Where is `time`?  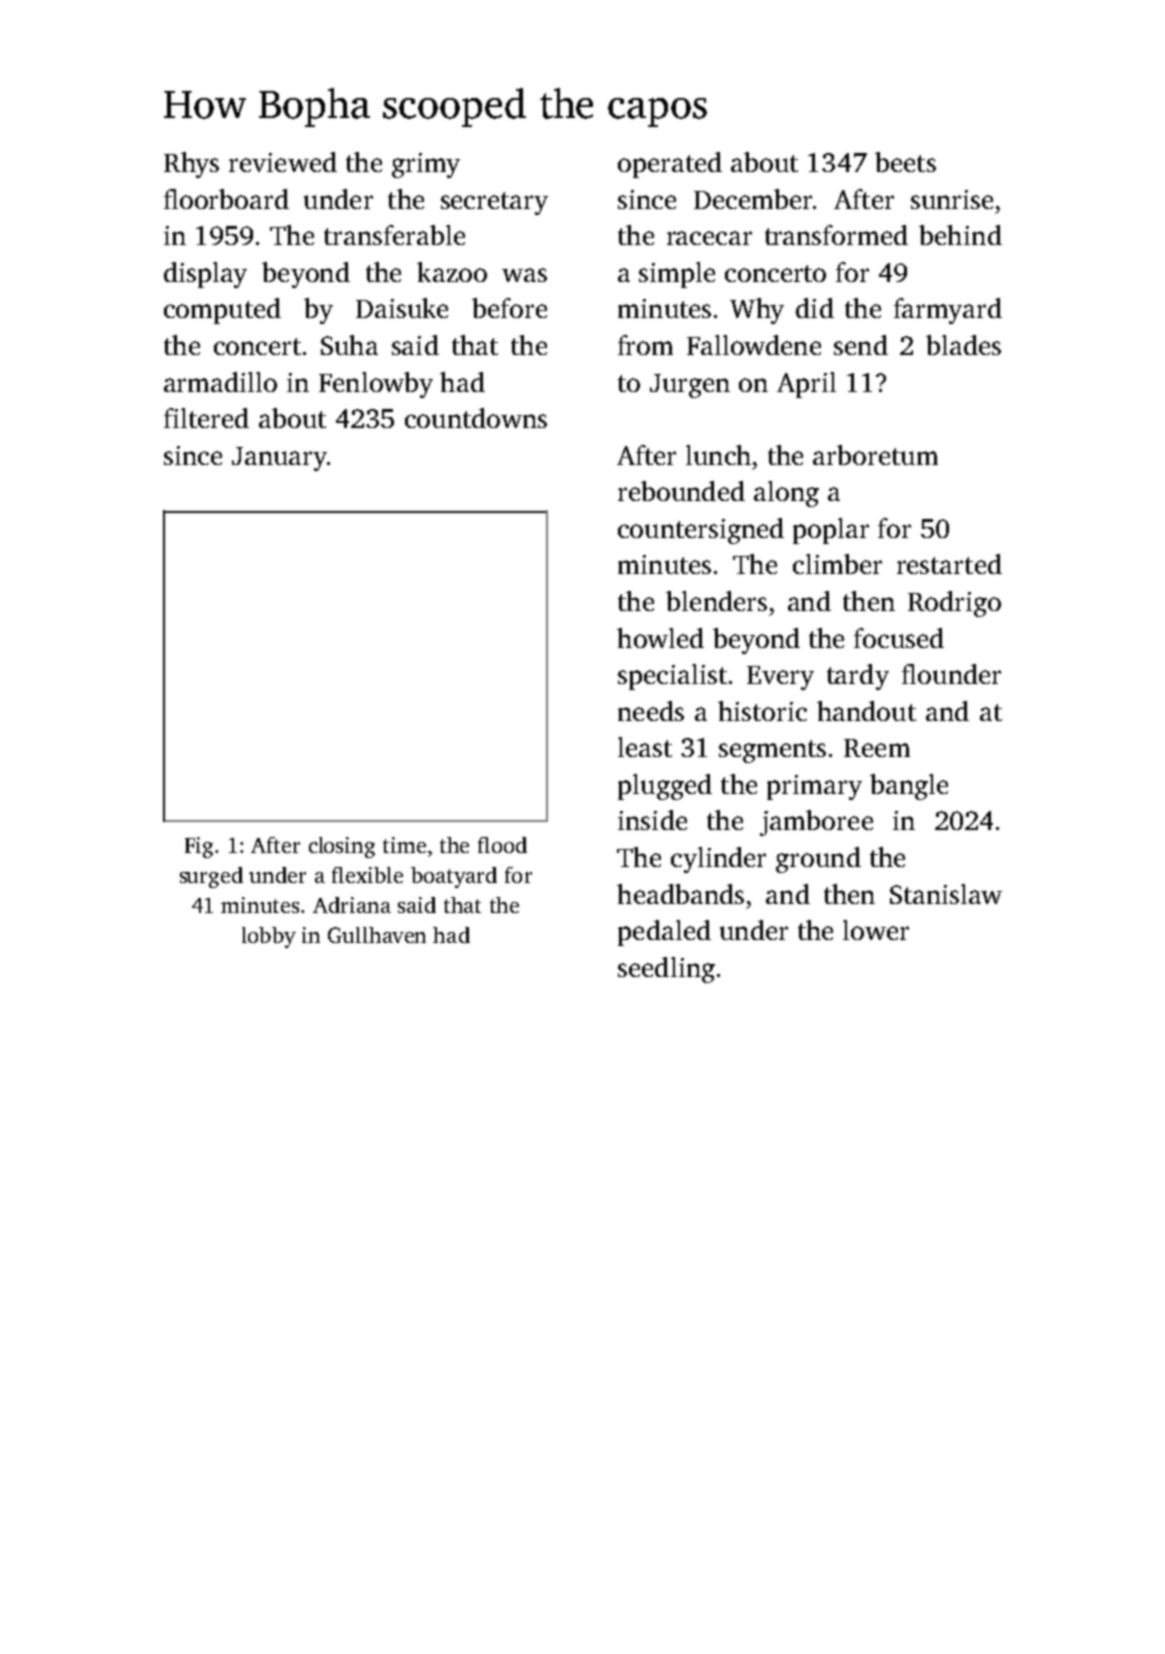
time is located at coordinates (404, 845).
